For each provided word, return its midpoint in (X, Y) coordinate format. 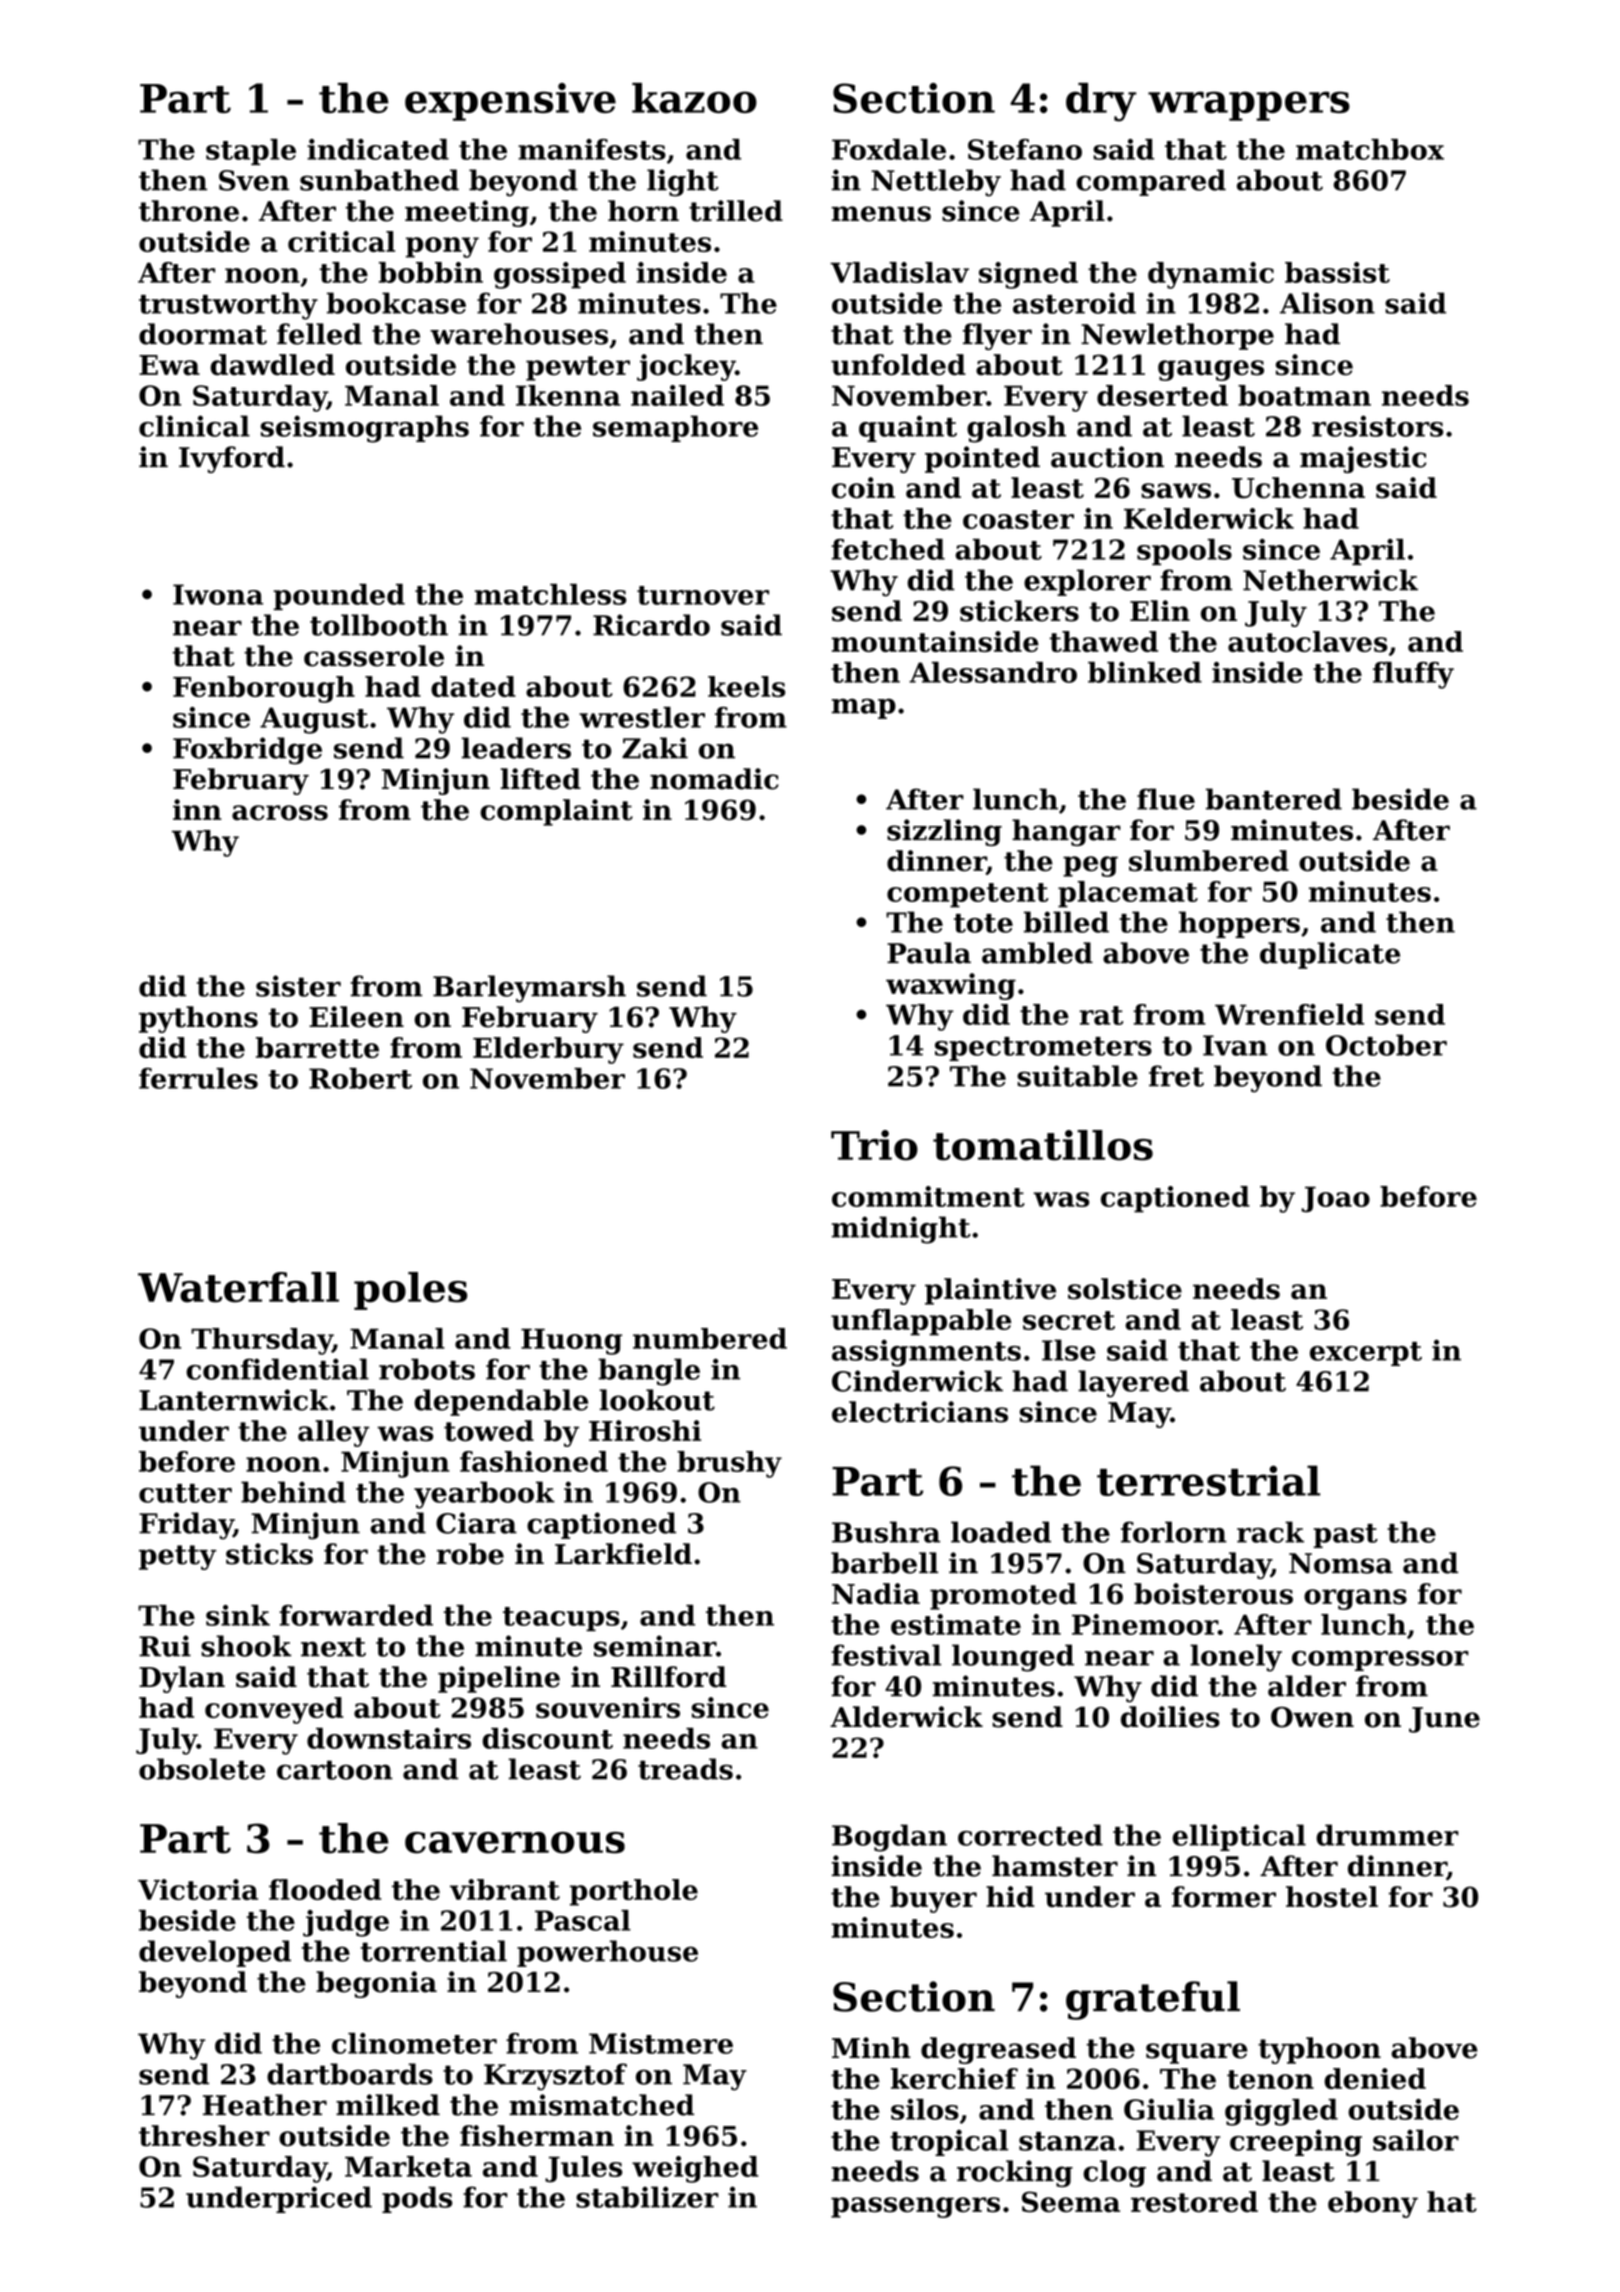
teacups (561, 1619)
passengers (915, 2207)
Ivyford (232, 459)
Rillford (669, 1677)
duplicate (1330, 955)
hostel (1332, 1897)
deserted (1162, 395)
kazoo (694, 98)
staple (251, 152)
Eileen (356, 1017)
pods (417, 2199)
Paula (929, 953)
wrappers (1249, 106)
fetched (888, 549)
